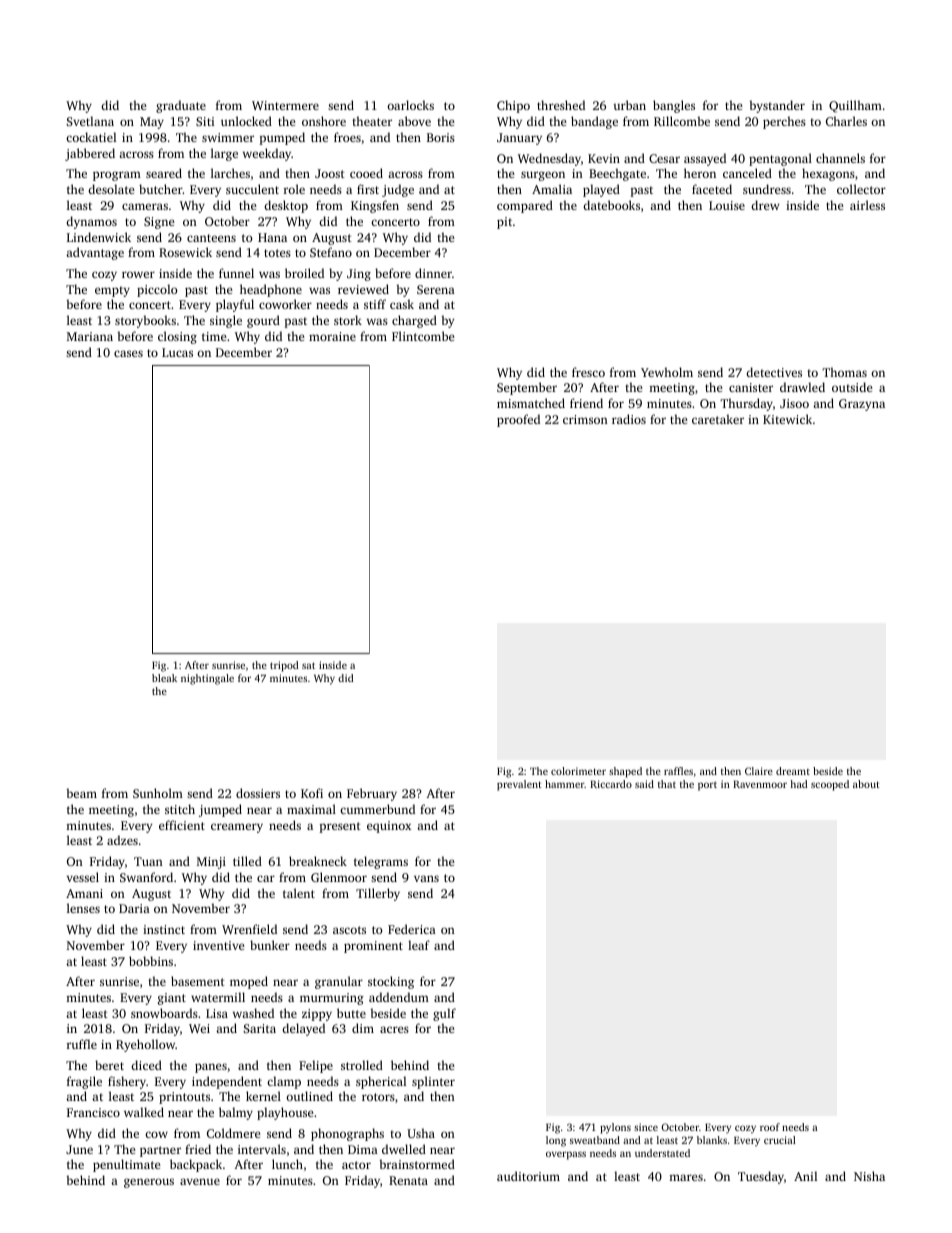 Image resolution: width=952 pixels, height=1233 pixels. What do you see at coordinates (247, 861) in the document?
I see `tilled` at bounding box center [247, 861].
